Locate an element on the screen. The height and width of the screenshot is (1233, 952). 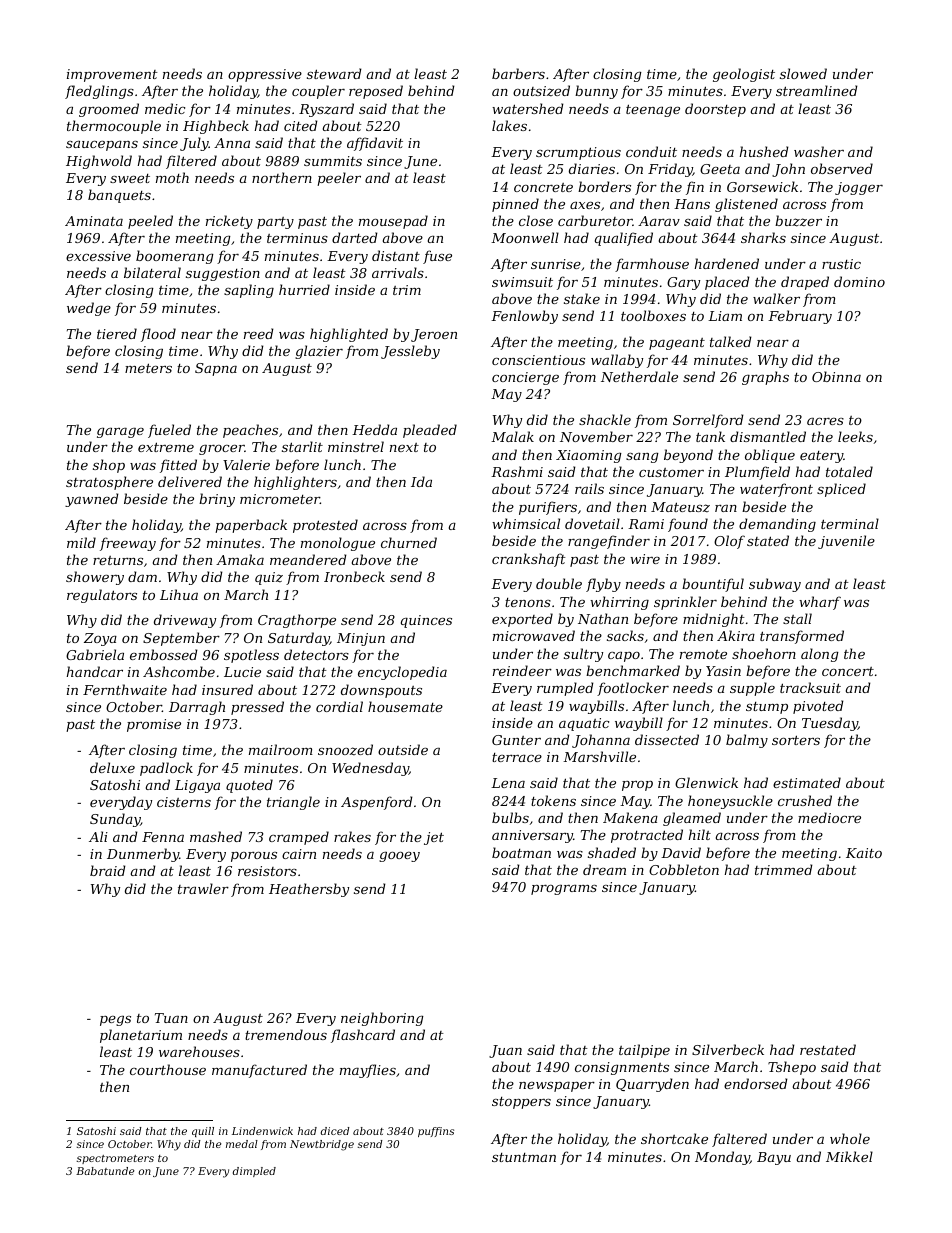
Babatunde is located at coordinates (105, 1171).
